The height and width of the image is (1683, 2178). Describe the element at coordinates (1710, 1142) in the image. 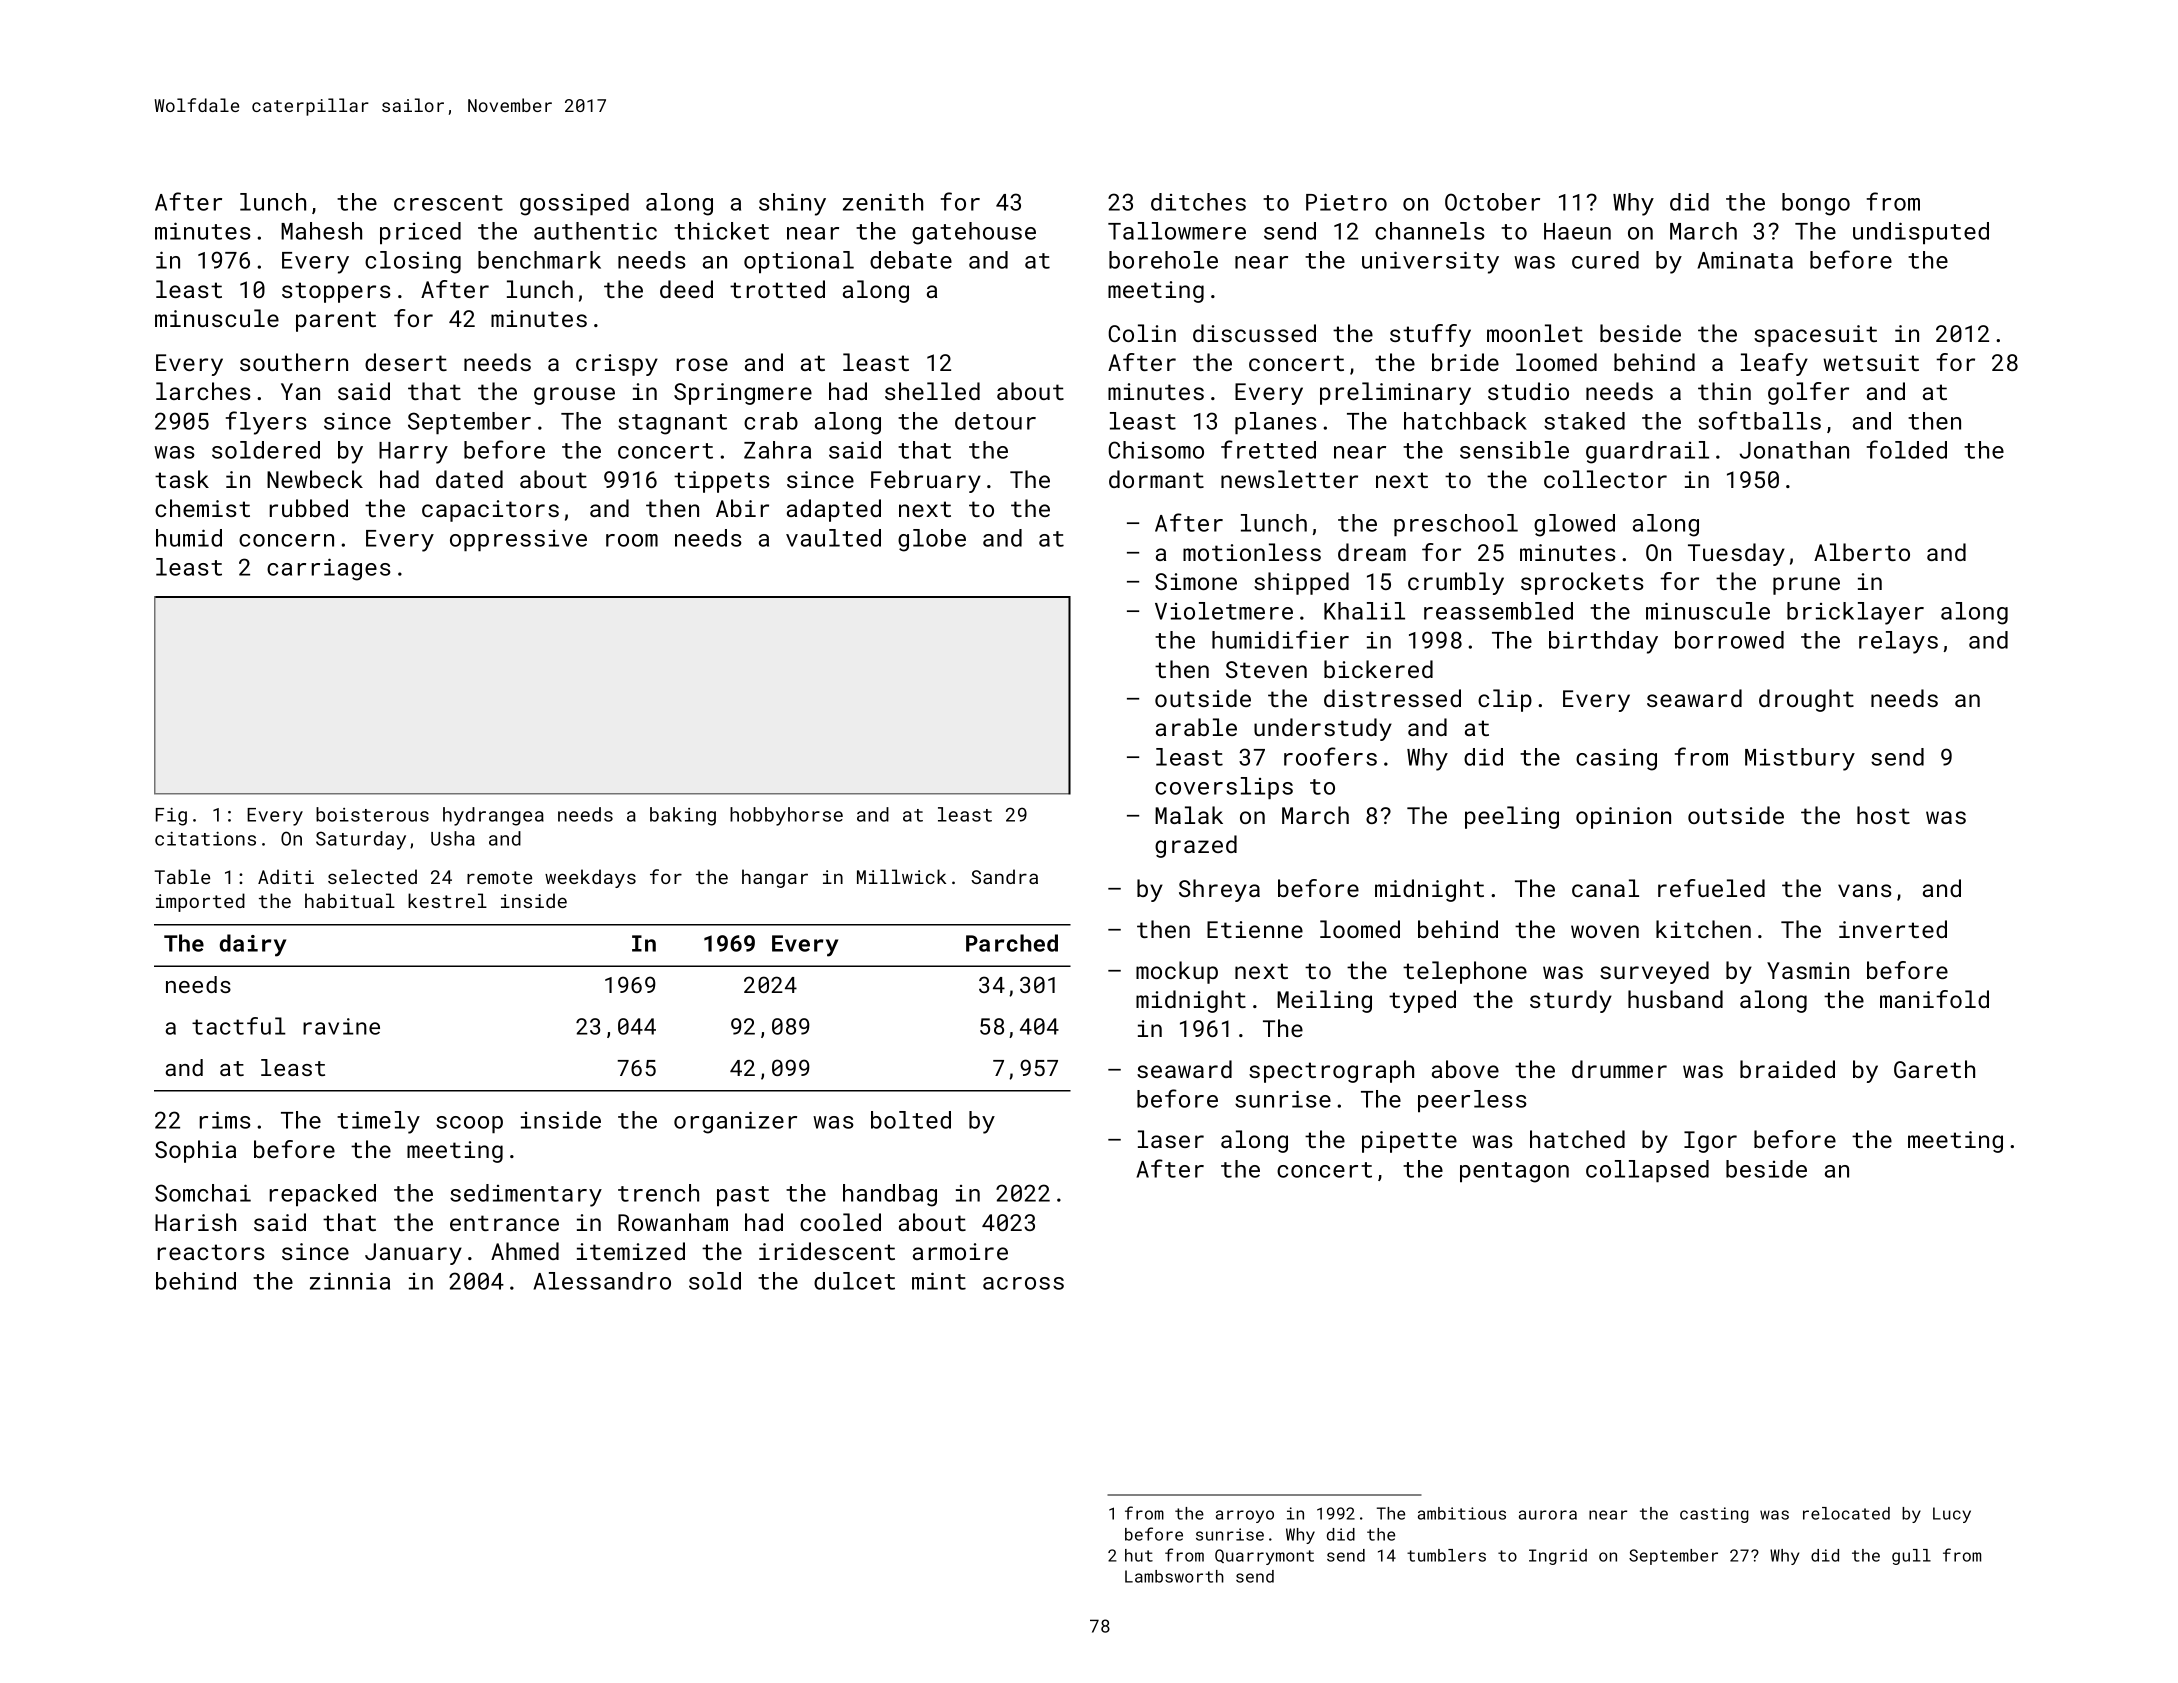

I see `Igor` at that location.
